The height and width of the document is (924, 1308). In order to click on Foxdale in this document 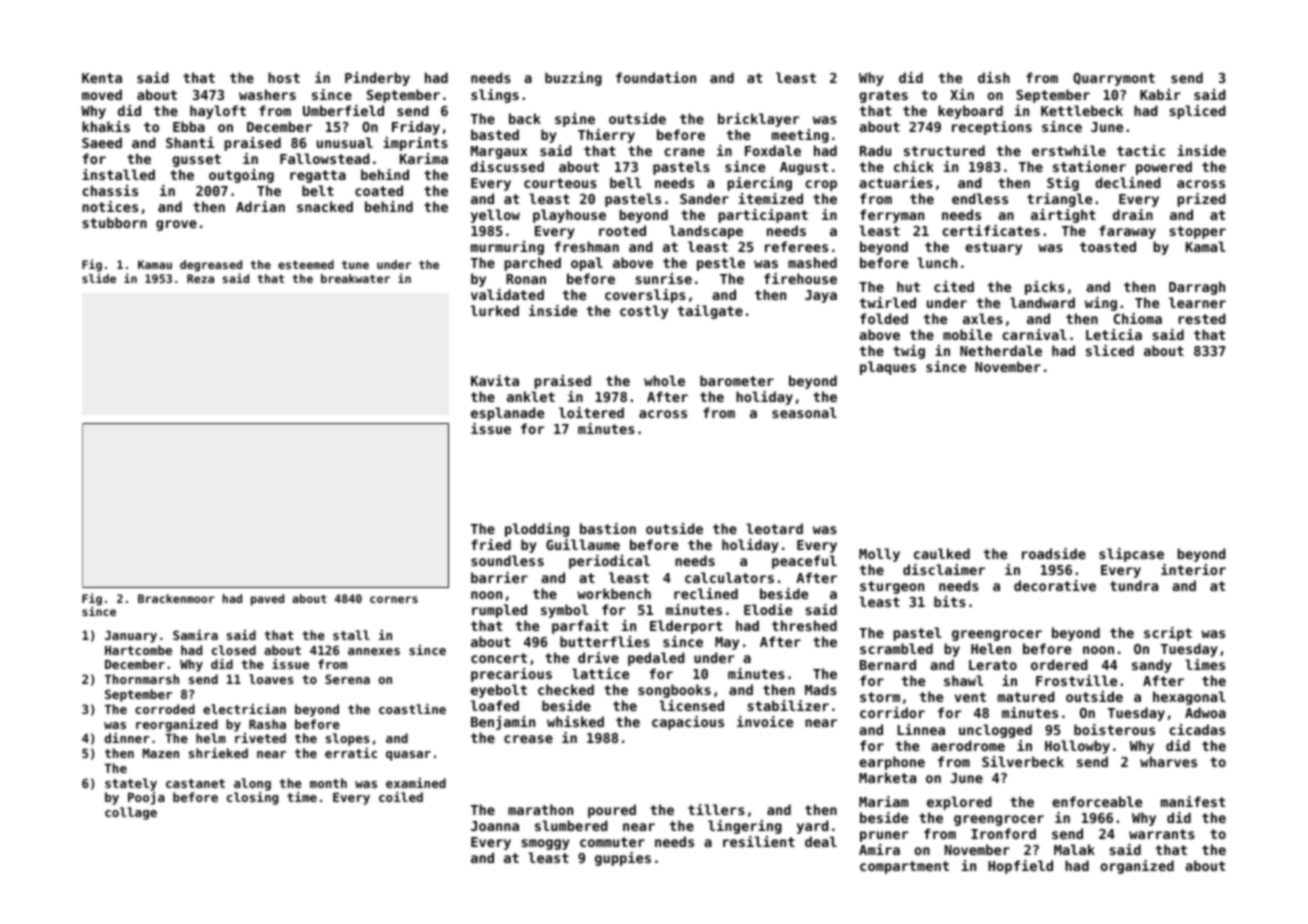, I will do `click(773, 150)`.
